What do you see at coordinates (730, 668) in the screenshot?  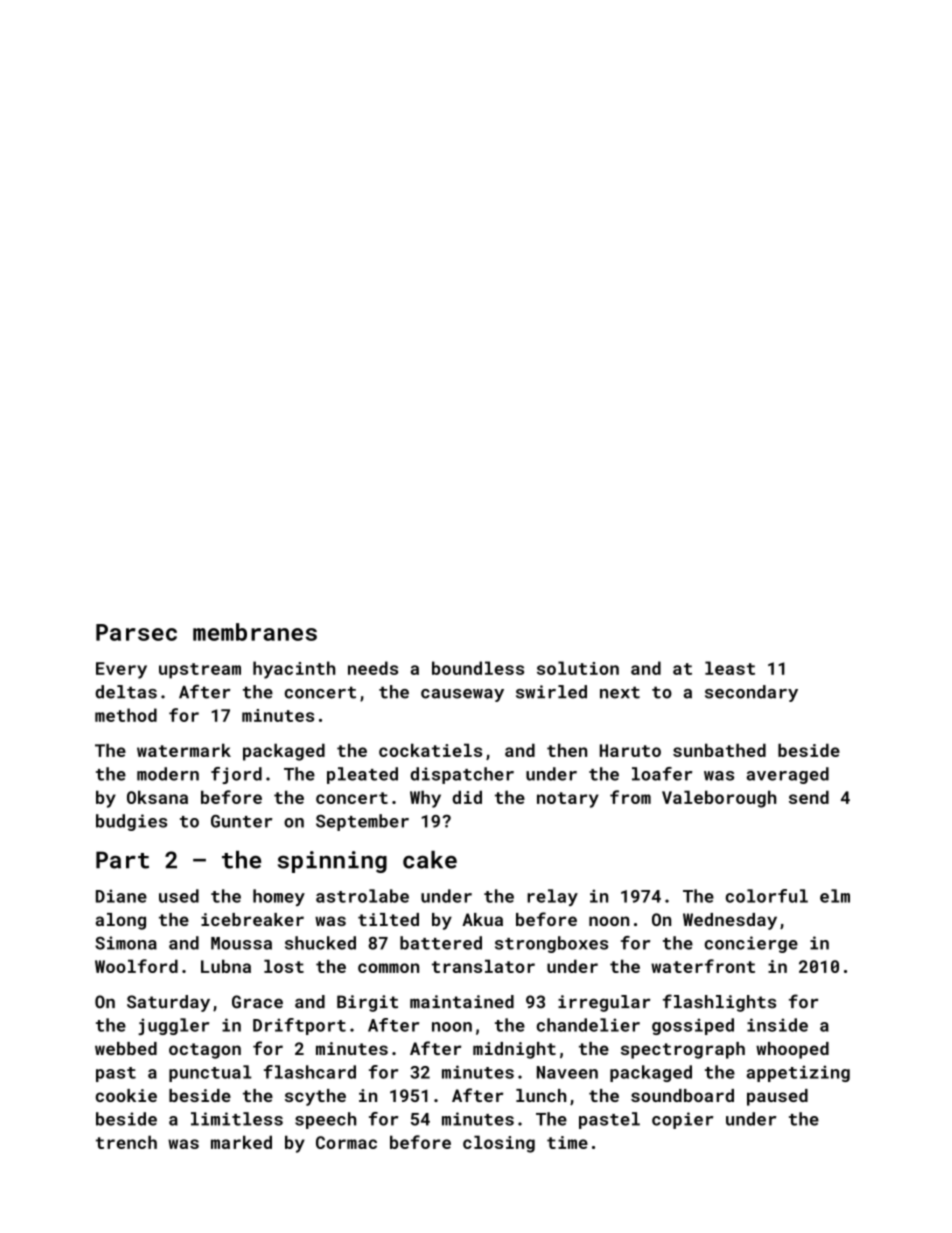 I see `least` at bounding box center [730, 668].
